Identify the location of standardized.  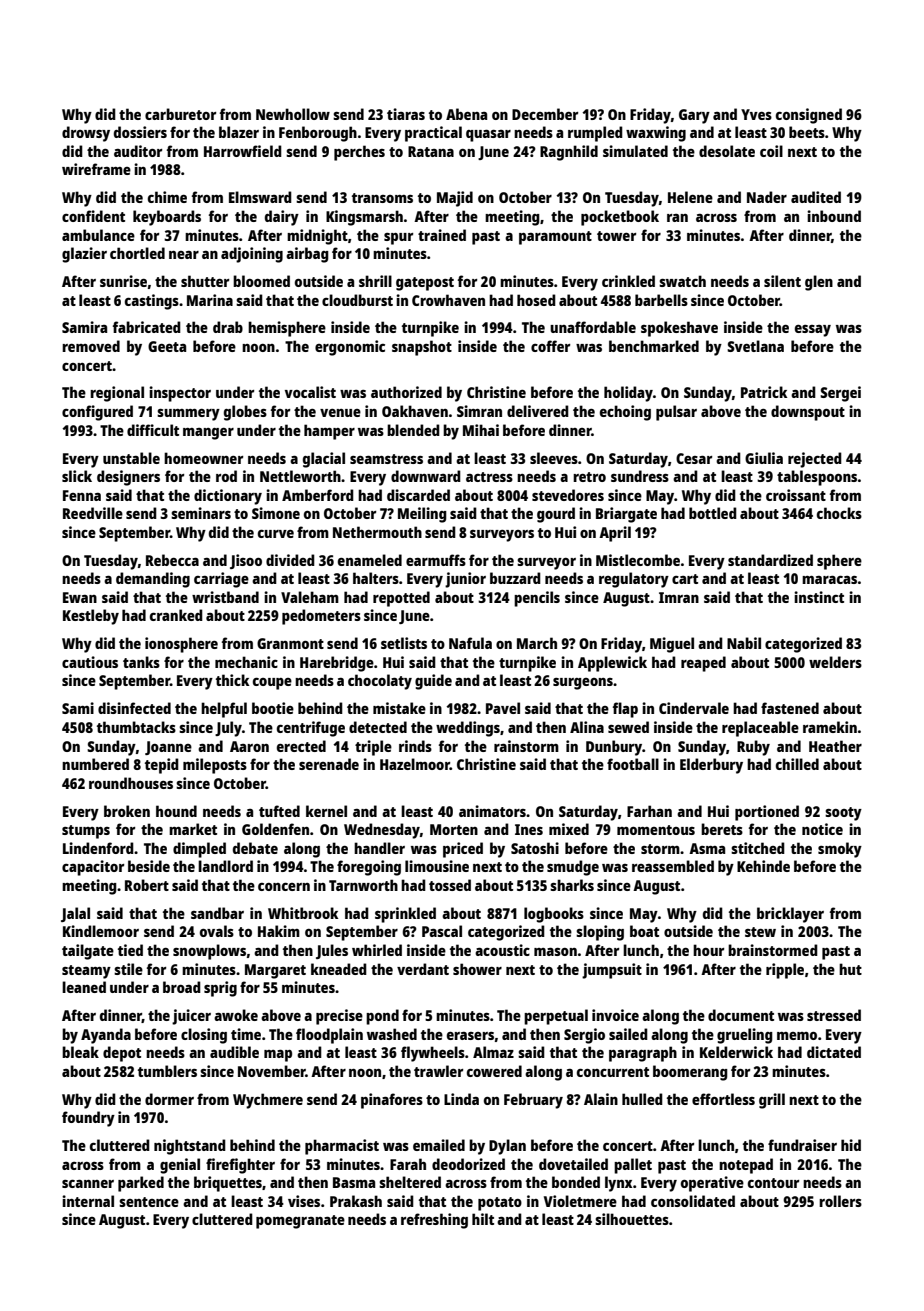
(770, 560).
